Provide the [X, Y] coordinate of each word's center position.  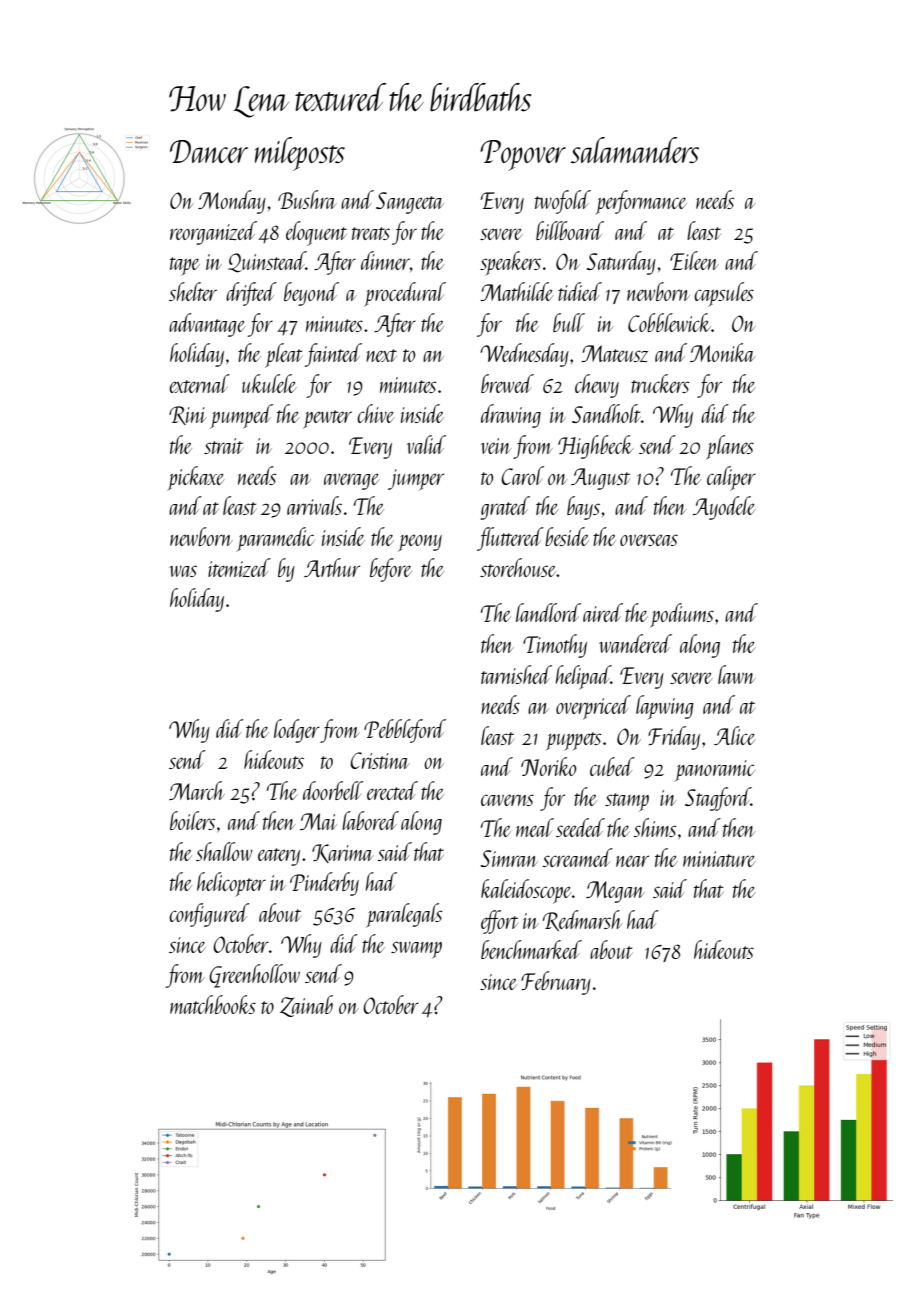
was [183, 571]
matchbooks [213, 1004]
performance [641, 202]
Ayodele [724, 508]
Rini [188, 415]
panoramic [715, 770]
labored [370, 820]
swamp [416, 950]
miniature [719, 859]
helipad [583, 677]
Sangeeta [410, 203]
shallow [224, 851]
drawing [511, 416]
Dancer [209, 151]
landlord [548, 612]
